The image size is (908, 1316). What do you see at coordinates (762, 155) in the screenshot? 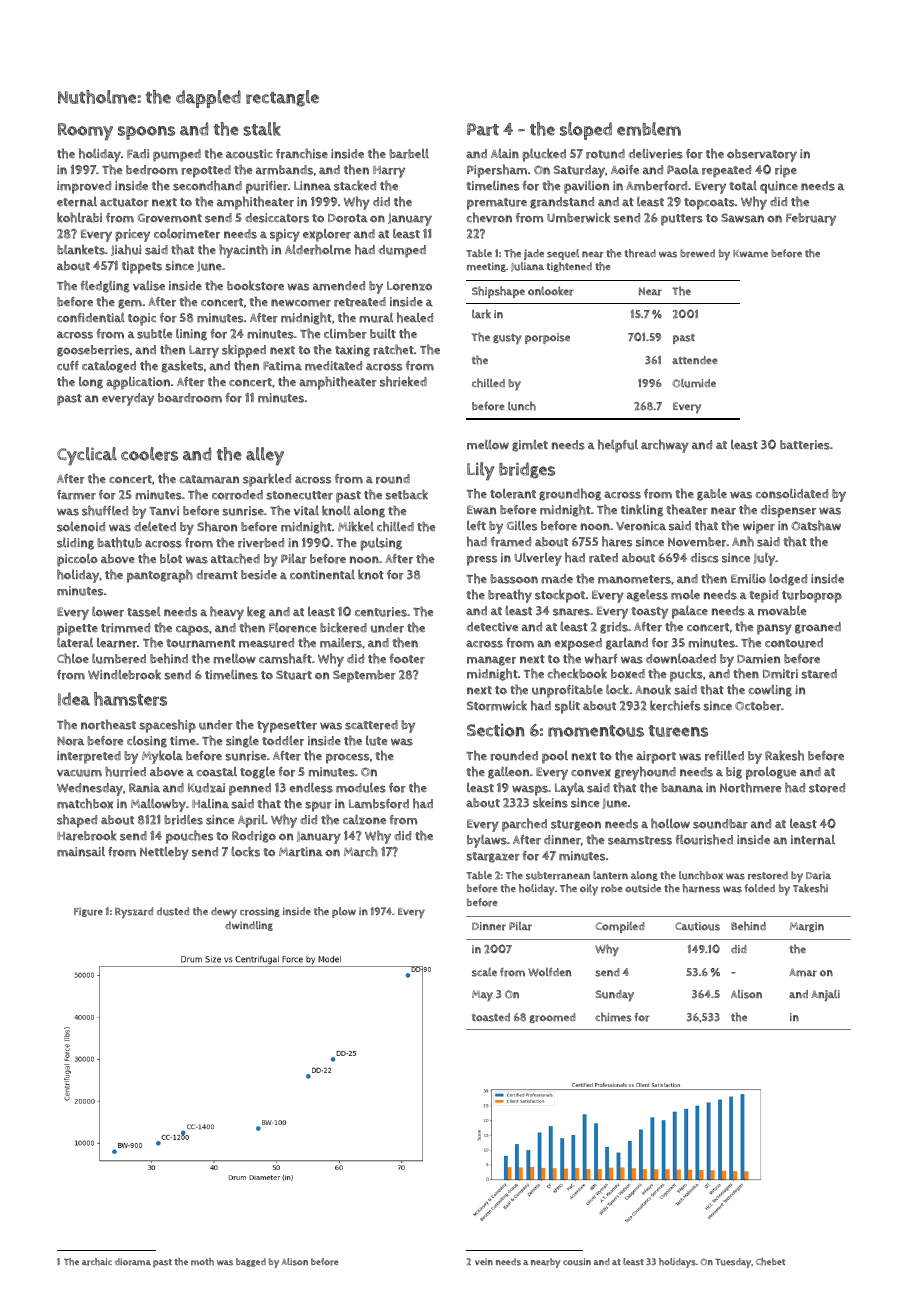
I see `observatory` at bounding box center [762, 155].
